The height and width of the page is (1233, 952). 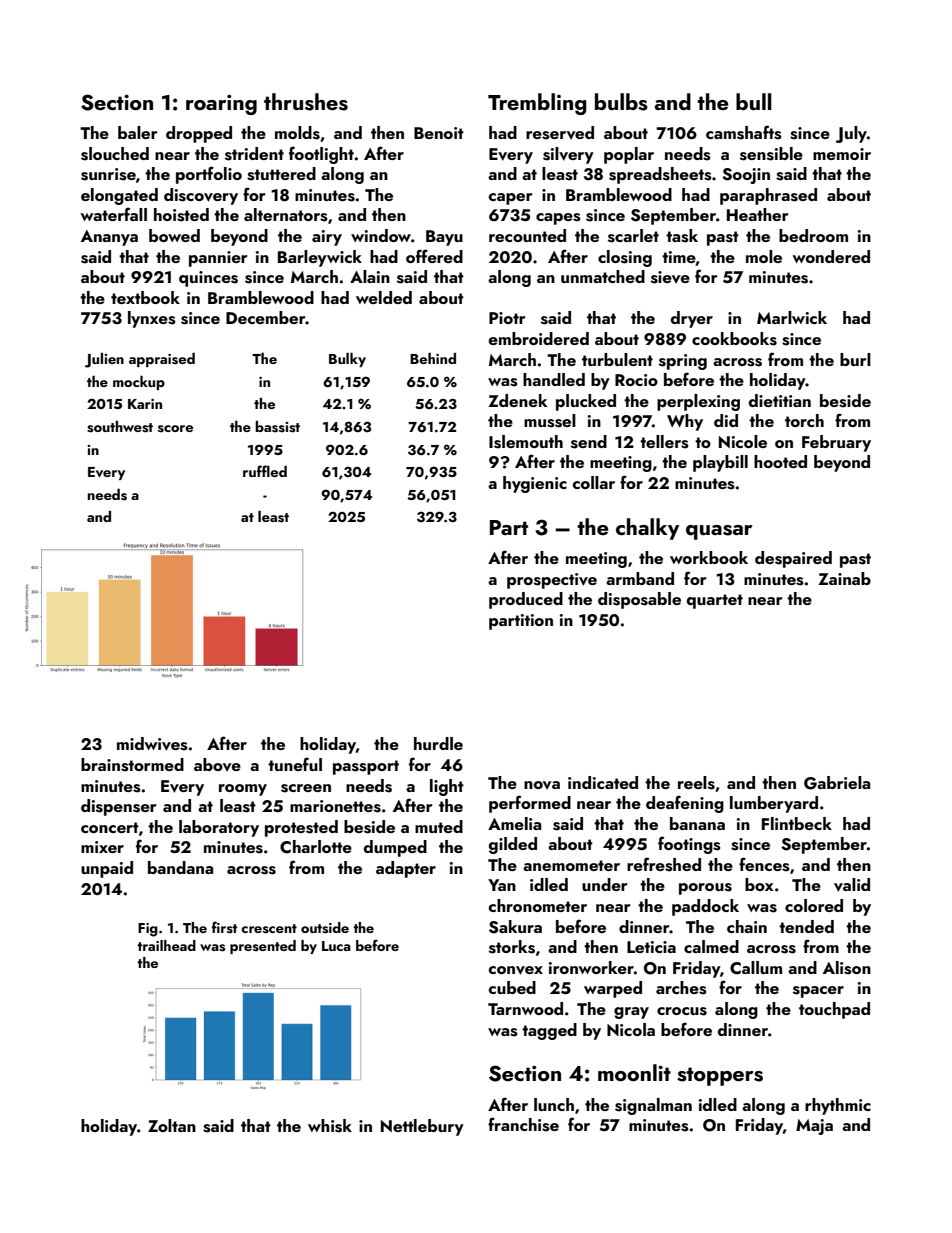 What do you see at coordinates (306, 102) in the page?
I see `thrushes` at bounding box center [306, 102].
